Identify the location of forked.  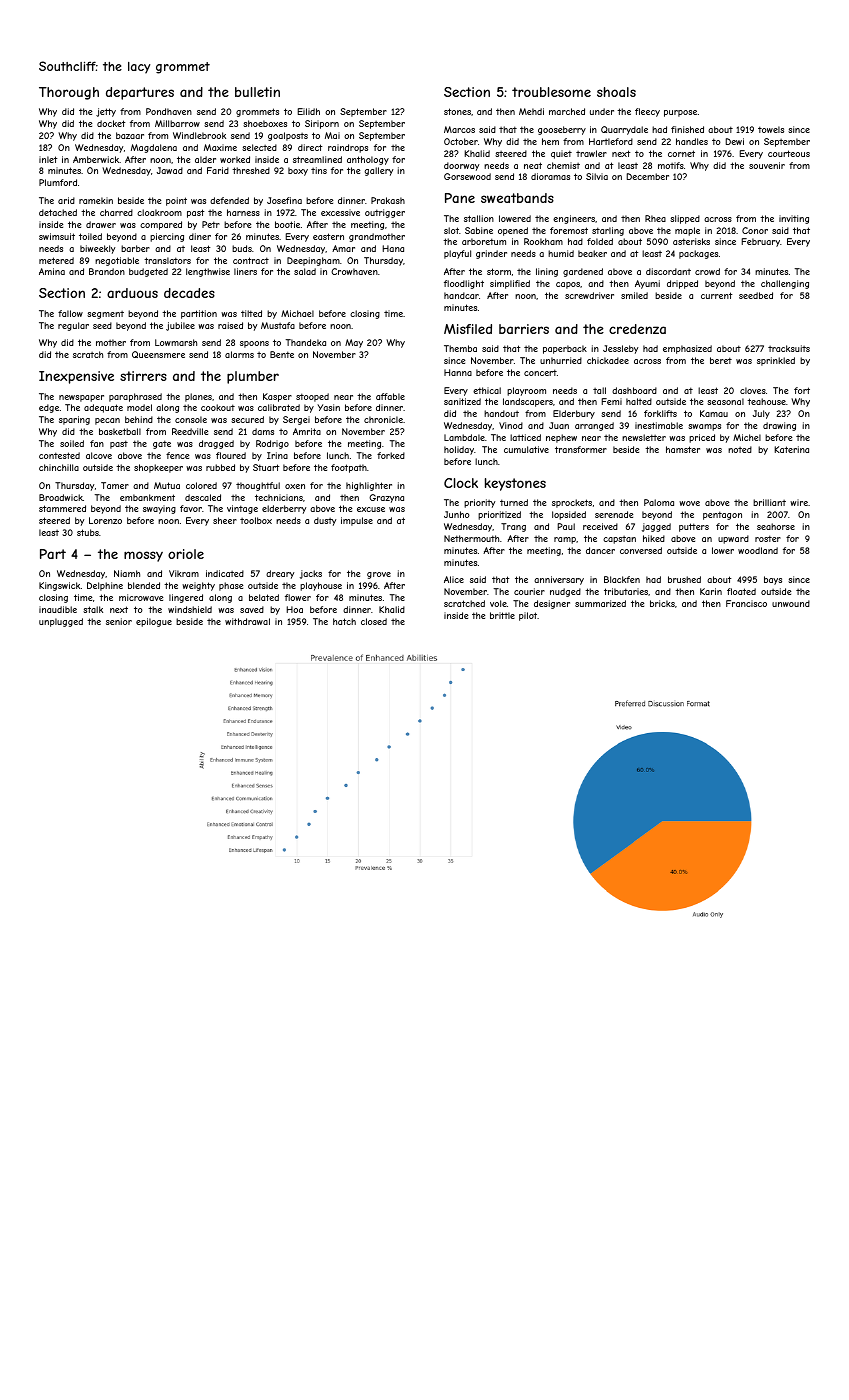
(391, 455).
